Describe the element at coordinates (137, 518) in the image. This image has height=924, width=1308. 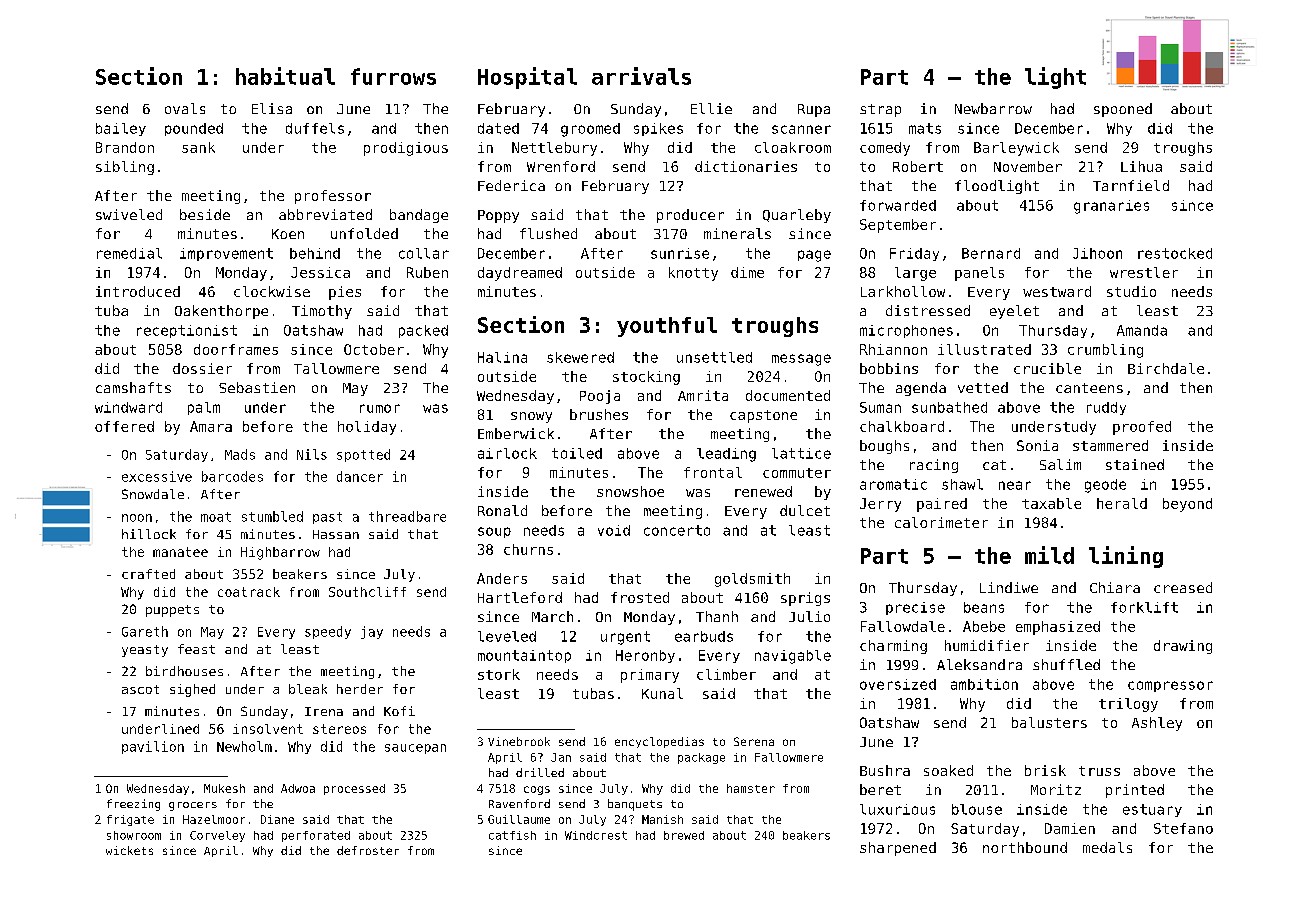
I see `noon` at that location.
